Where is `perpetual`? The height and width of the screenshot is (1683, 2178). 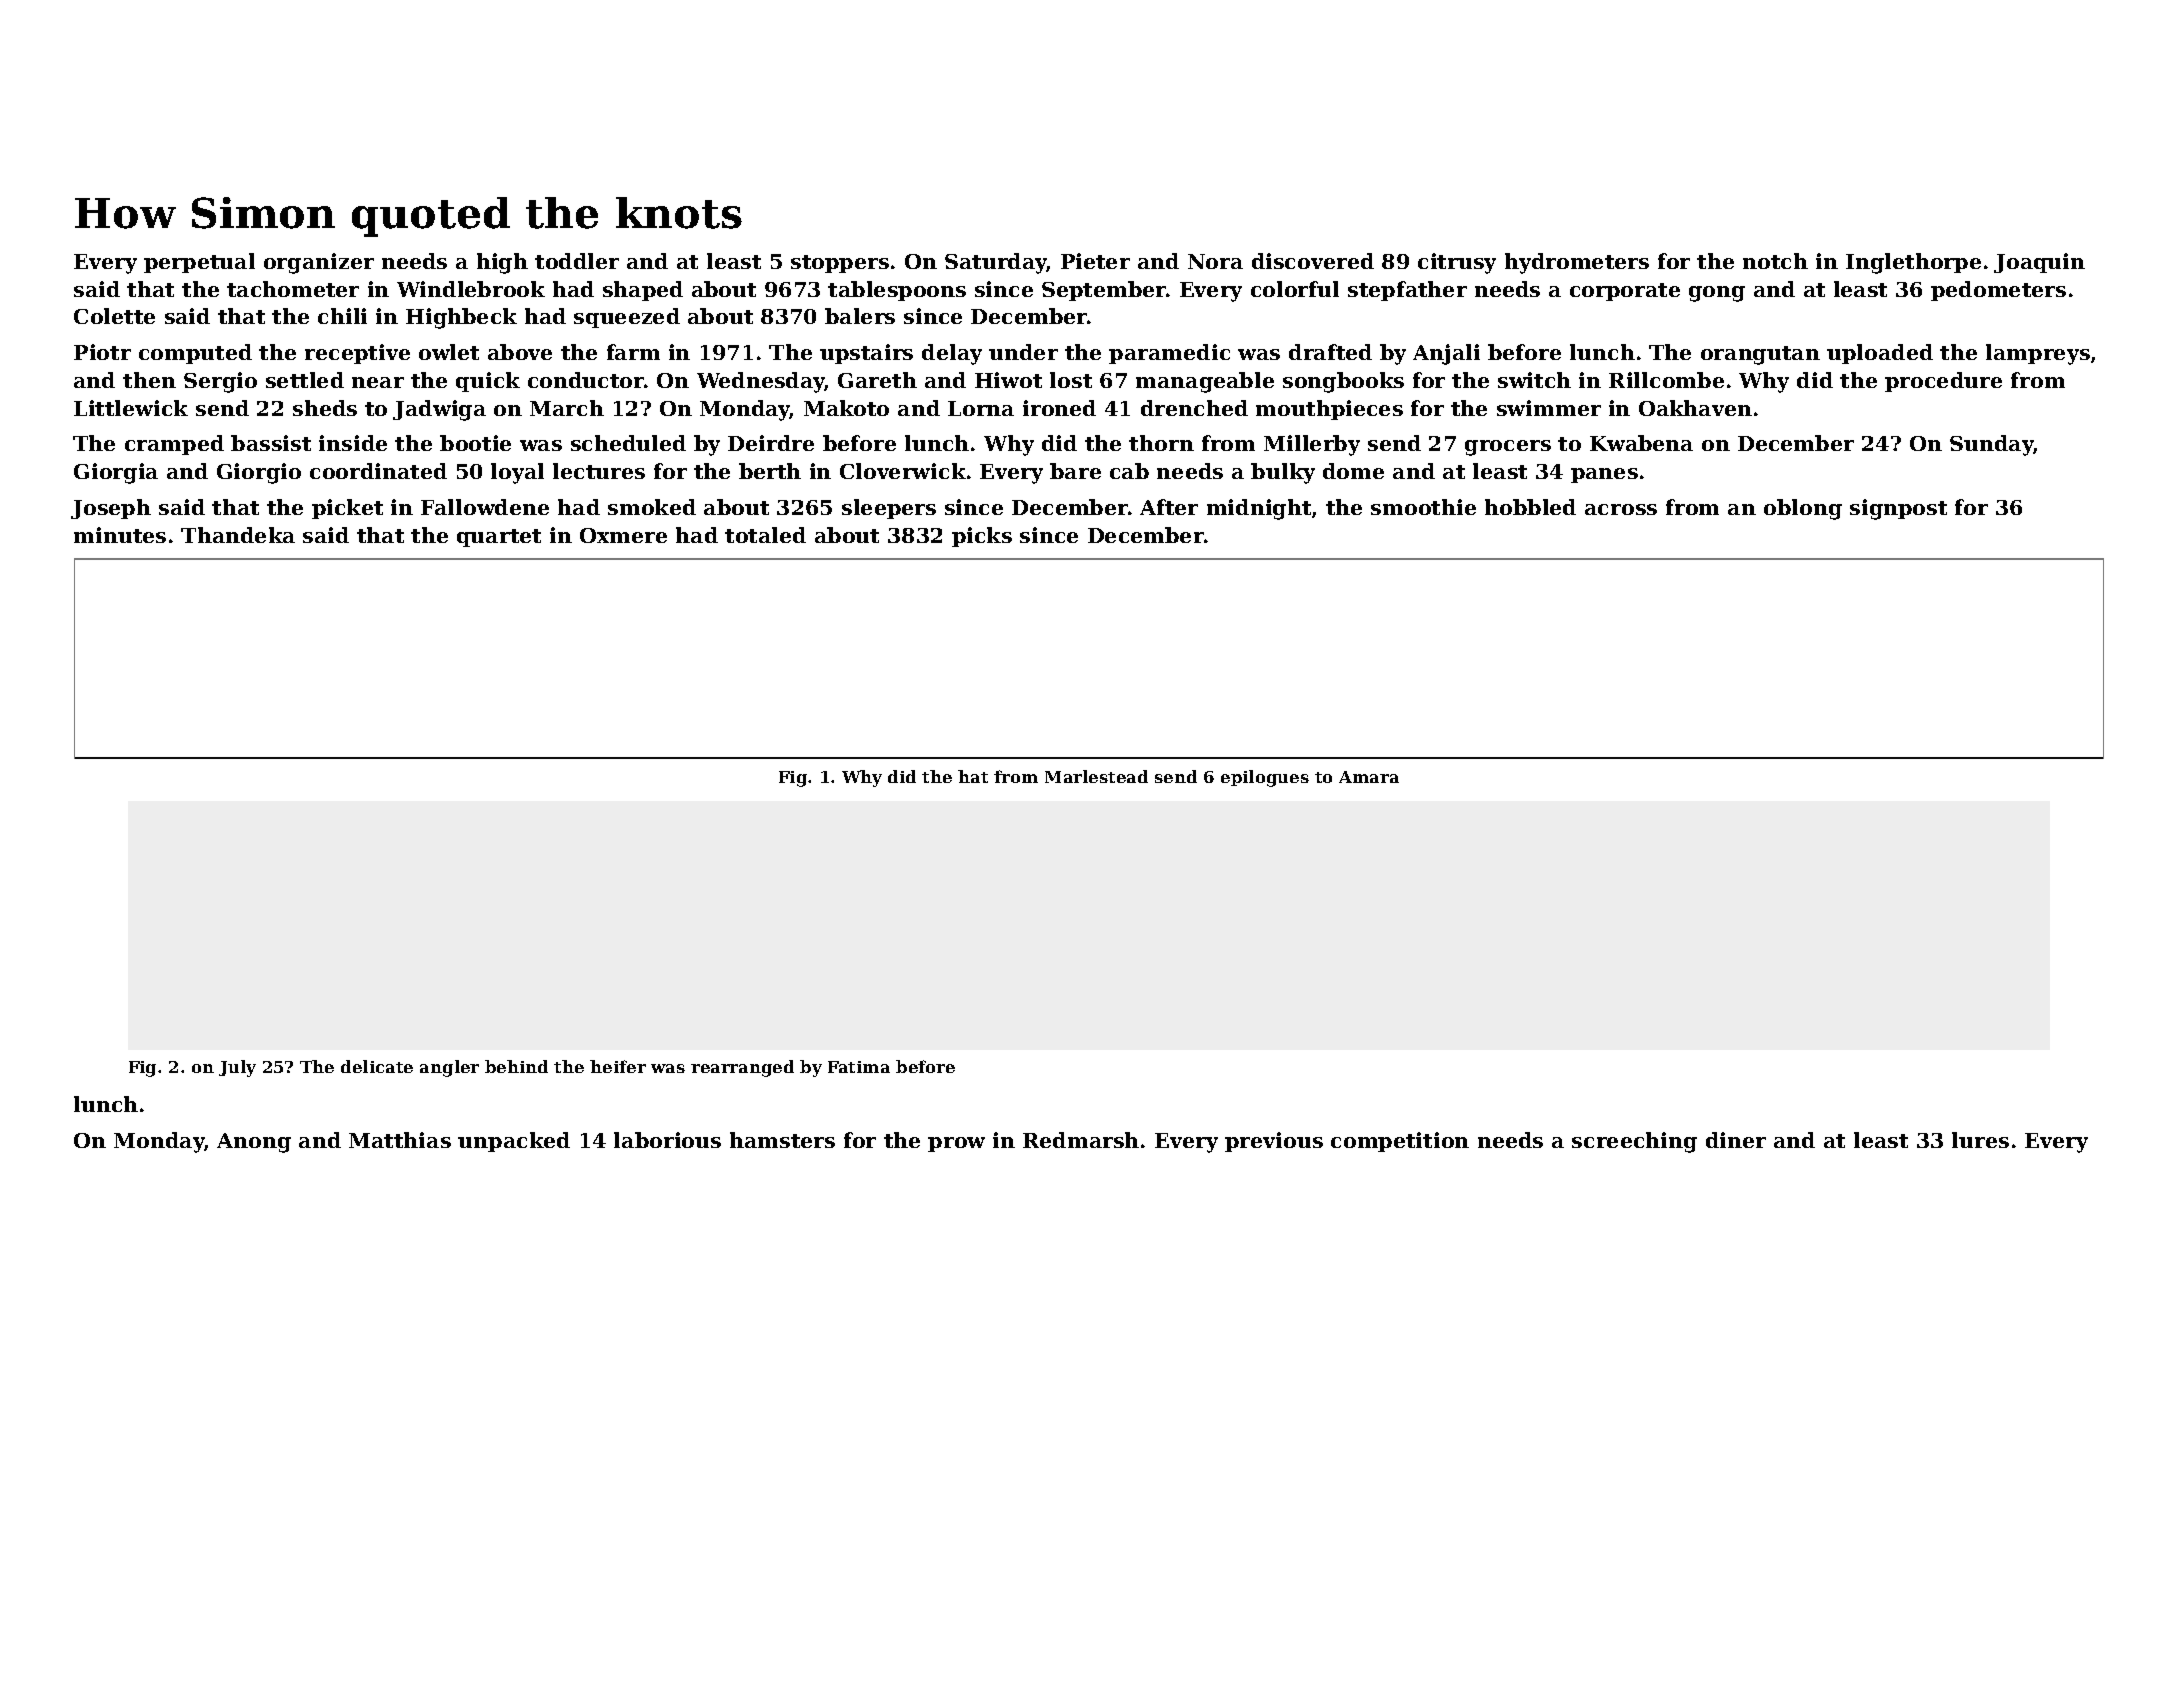
perpetual is located at coordinates (199, 263).
